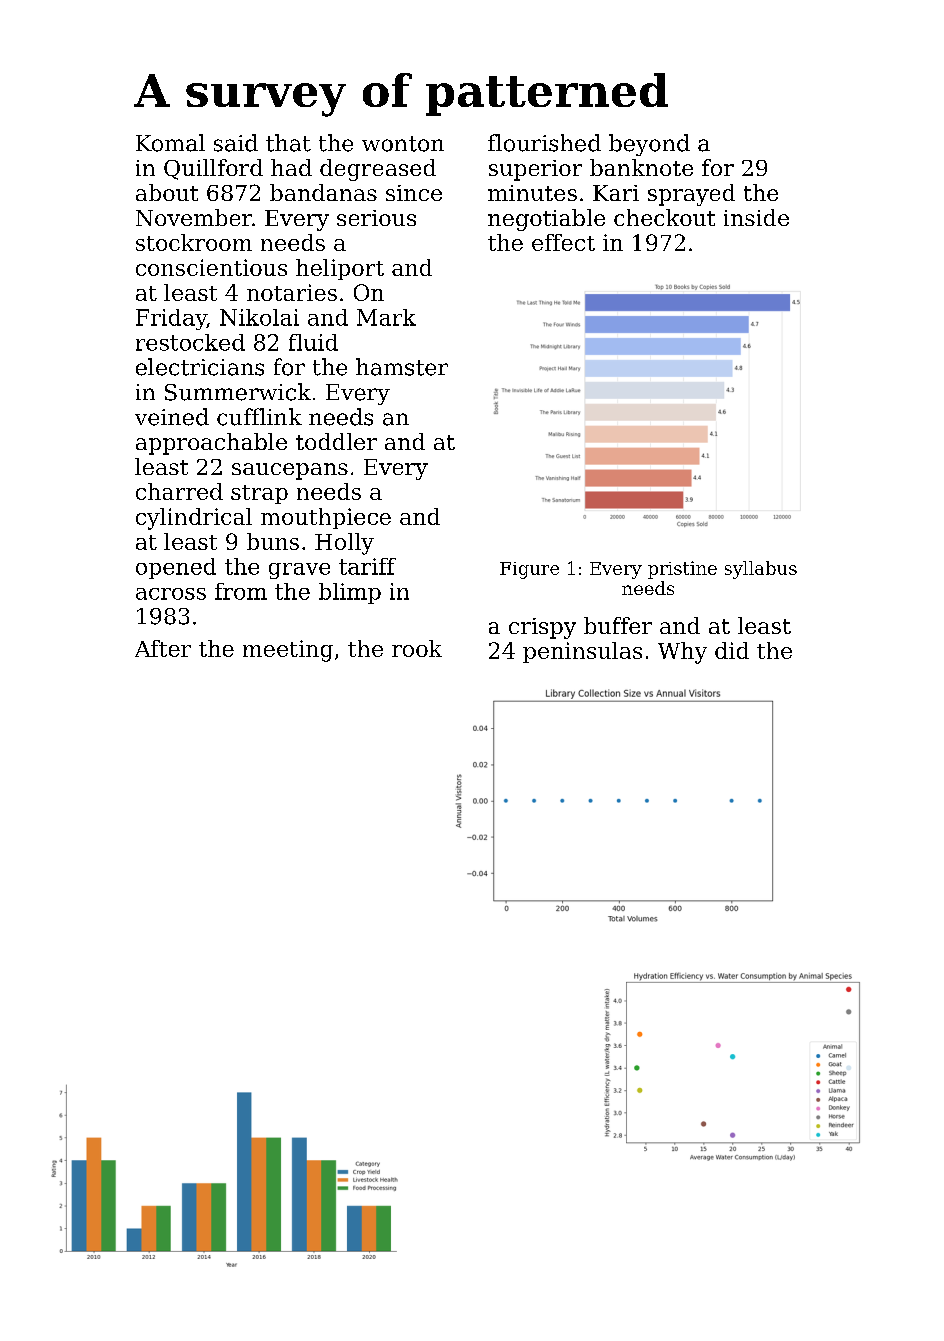  I want to click on toddler, so click(336, 441).
